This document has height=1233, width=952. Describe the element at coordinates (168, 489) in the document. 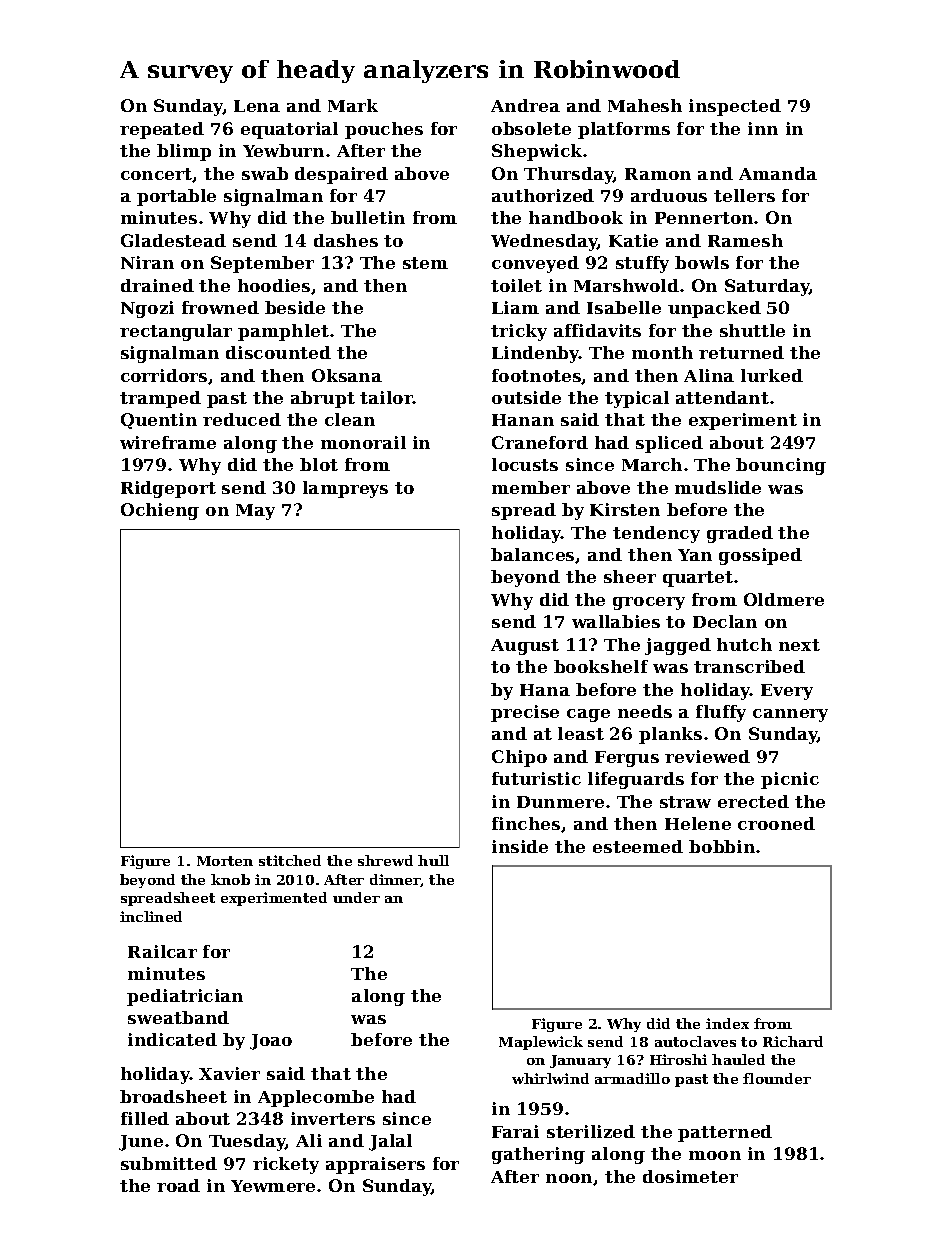

I see `Ridgeport` at that location.
